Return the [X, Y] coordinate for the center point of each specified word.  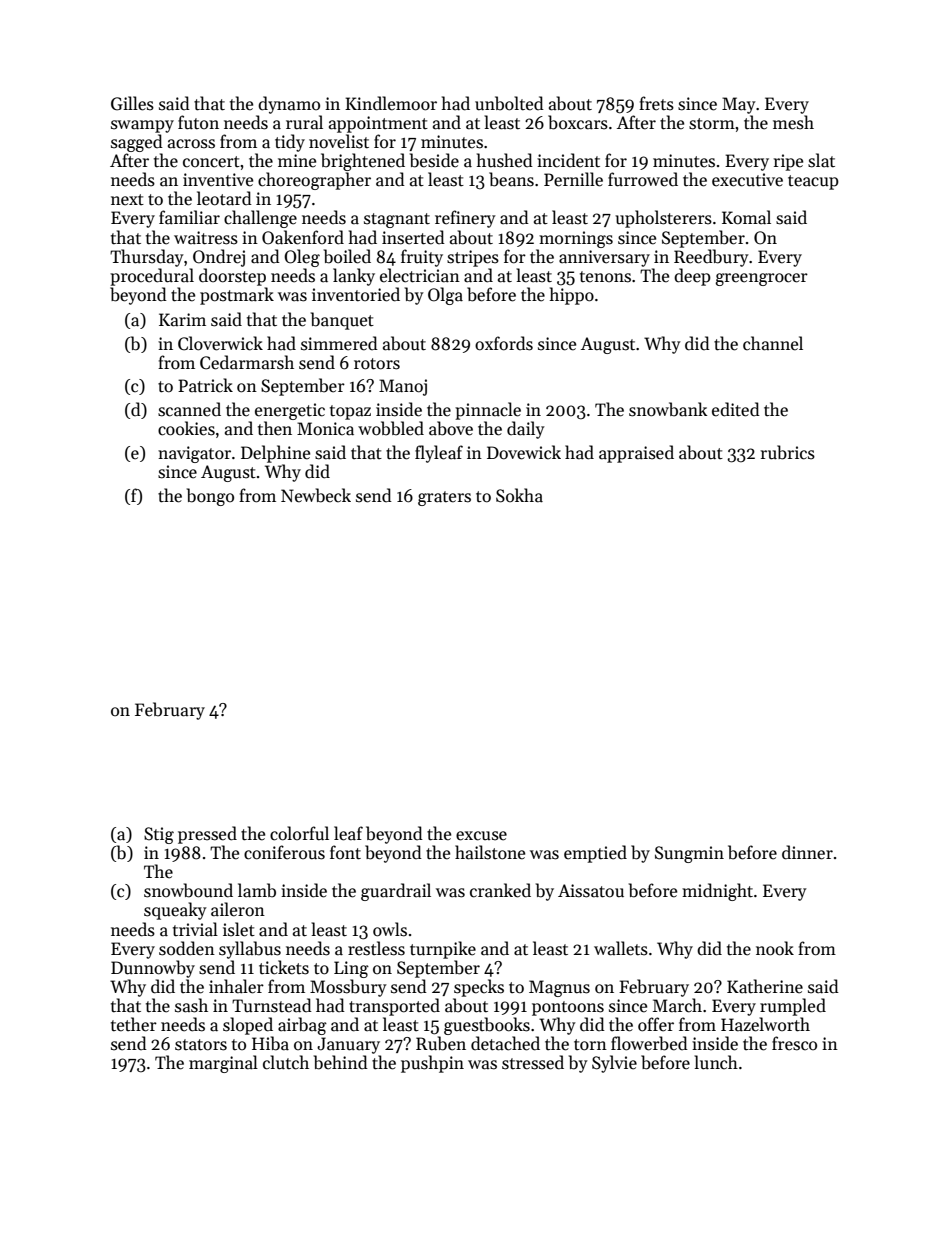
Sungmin [689, 854]
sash [191, 1005]
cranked [500, 890]
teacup [813, 182]
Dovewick [524, 452]
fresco [794, 1043]
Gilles [132, 103]
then [275, 428]
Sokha [519, 495]
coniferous [284, 852]
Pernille [573, 179]
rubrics [788, 452]
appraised [636, 454]
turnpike [443, 950]
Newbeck [316, 495]
